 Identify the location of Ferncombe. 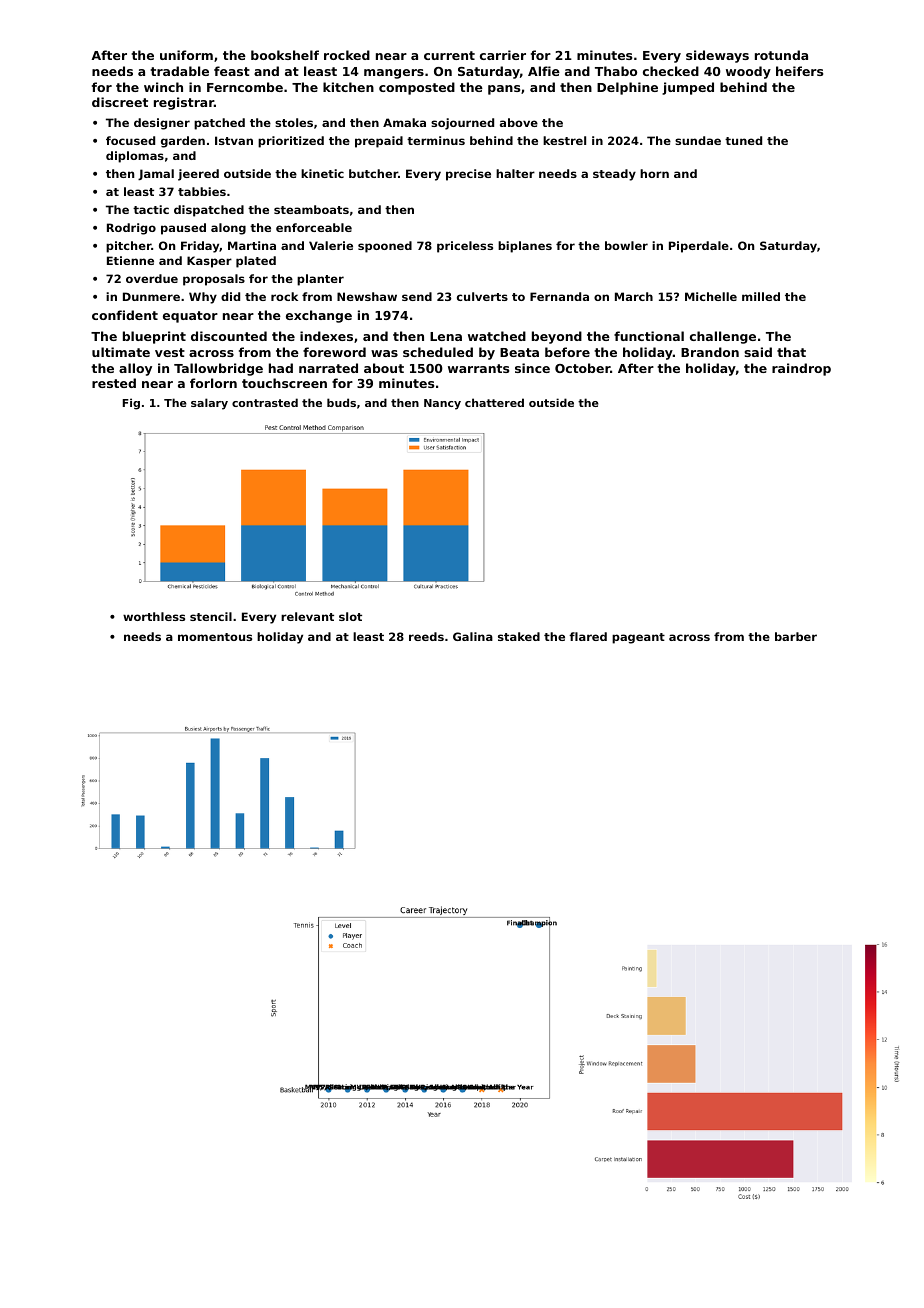
(245, 87).
